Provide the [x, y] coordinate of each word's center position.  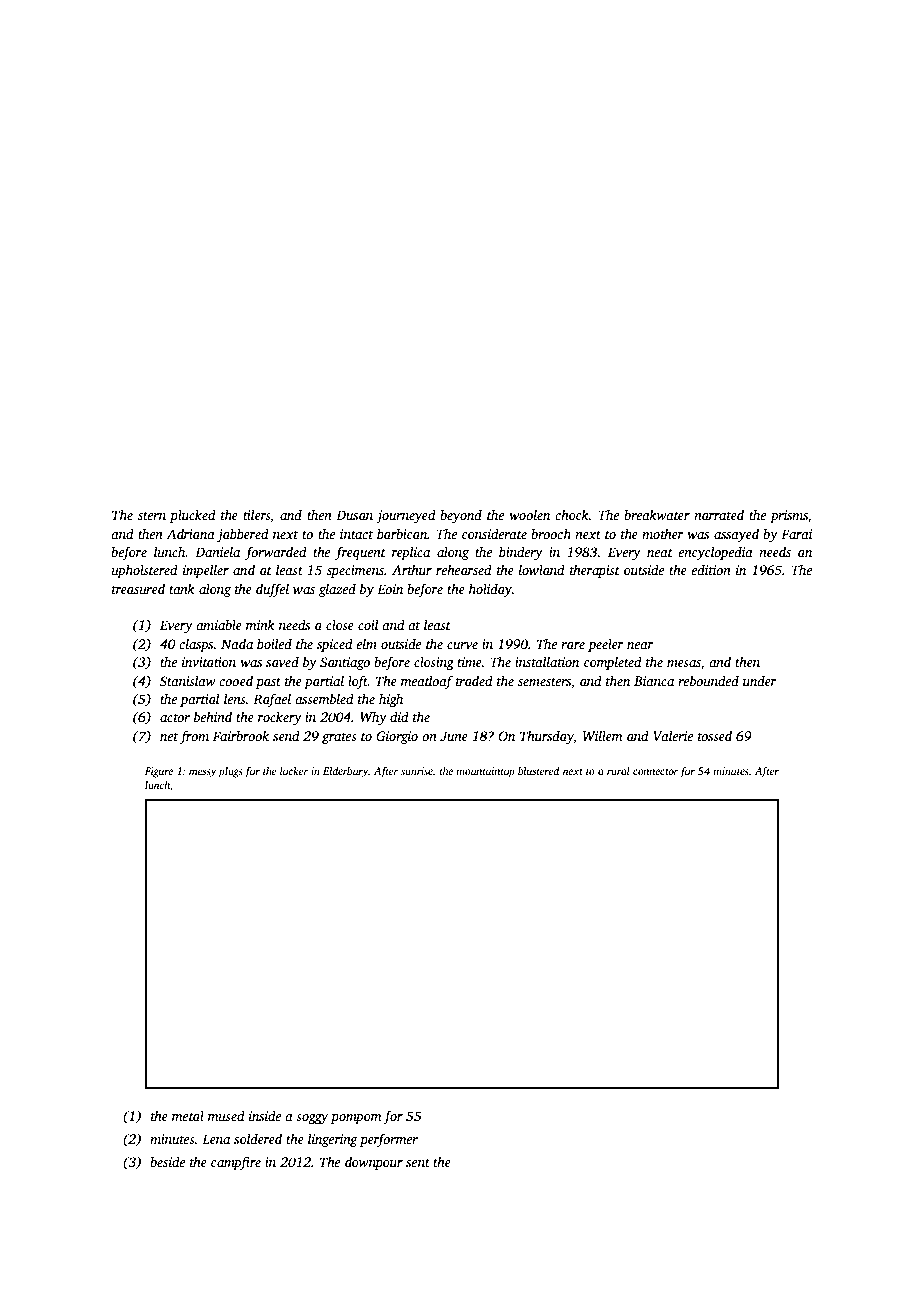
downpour [374, 1163]
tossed [715, 735]
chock [572, 514]
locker [294, 771]
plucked [193, 516]
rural [618, 771]
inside [265, 1115]
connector [655, 771]
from [194, 737]
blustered [538, 771]
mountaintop [485, 772]
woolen [529, 514]
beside [167, 1161]
